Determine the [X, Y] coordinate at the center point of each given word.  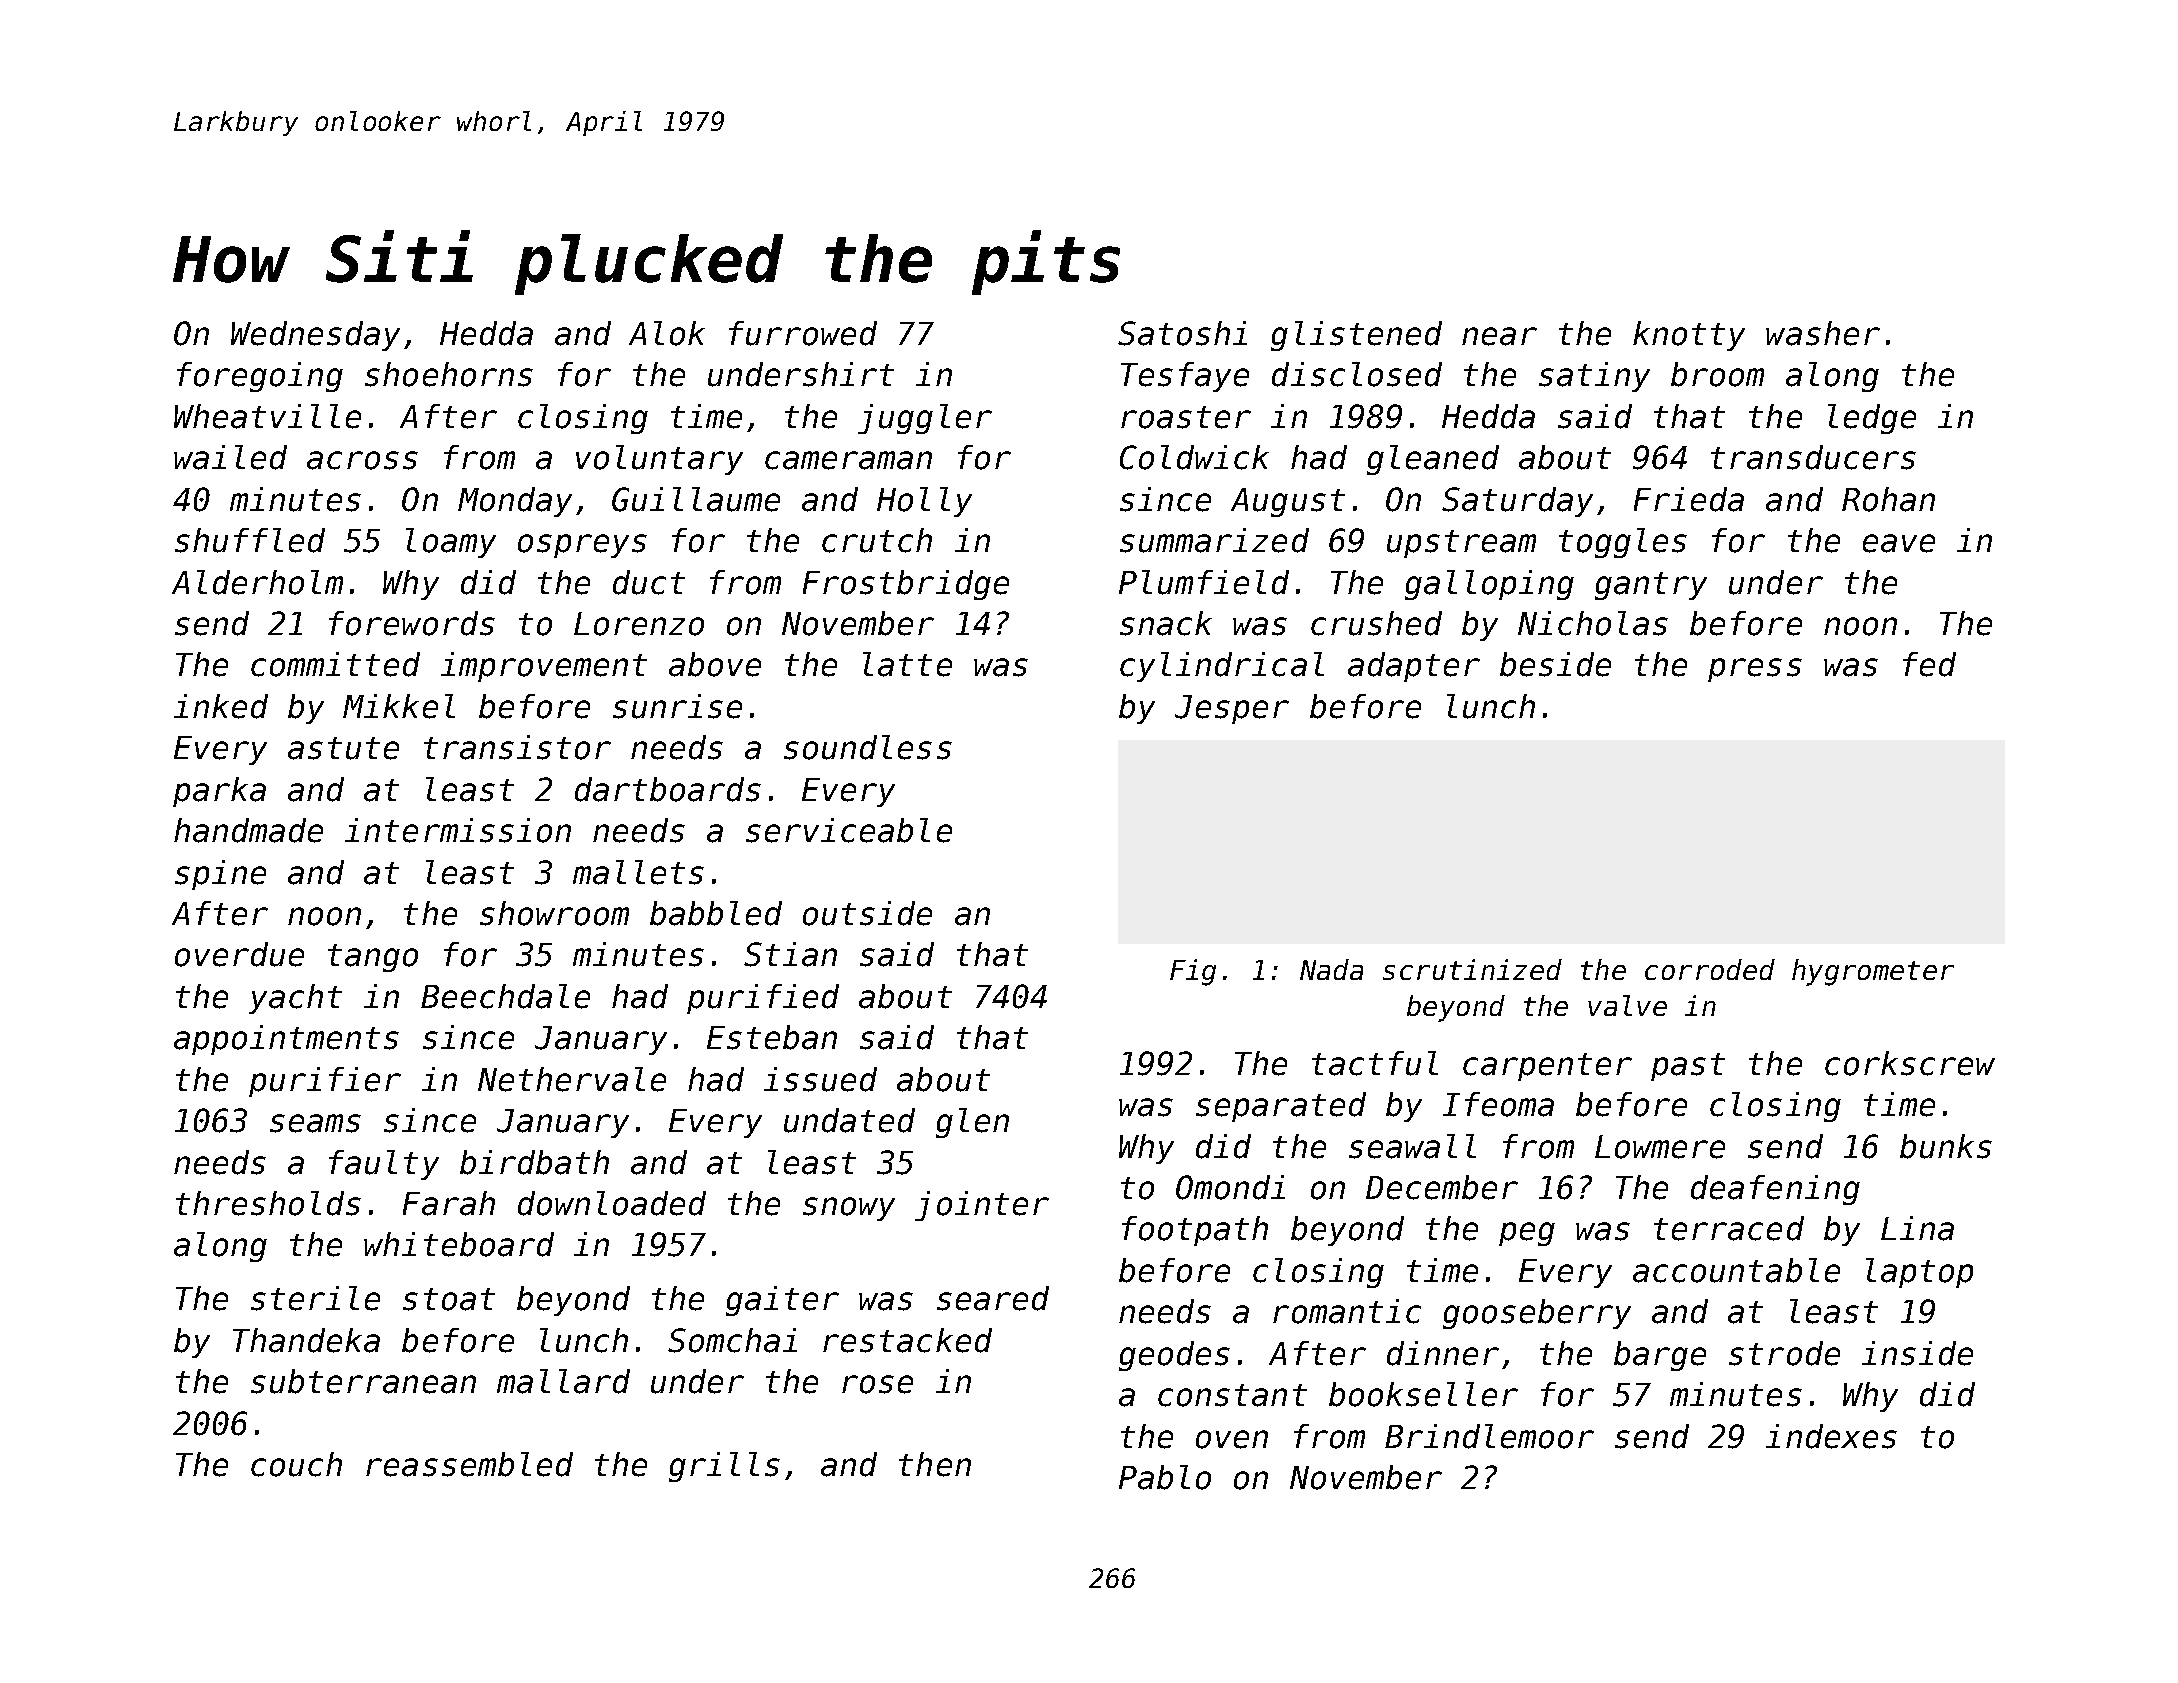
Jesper [1232, 709]
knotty [1689, 336]
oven [1232, 1439]
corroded [1710, 969]
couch [296, 1464]
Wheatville [267, 416]
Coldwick [1194, 457]
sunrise [677, 706]
